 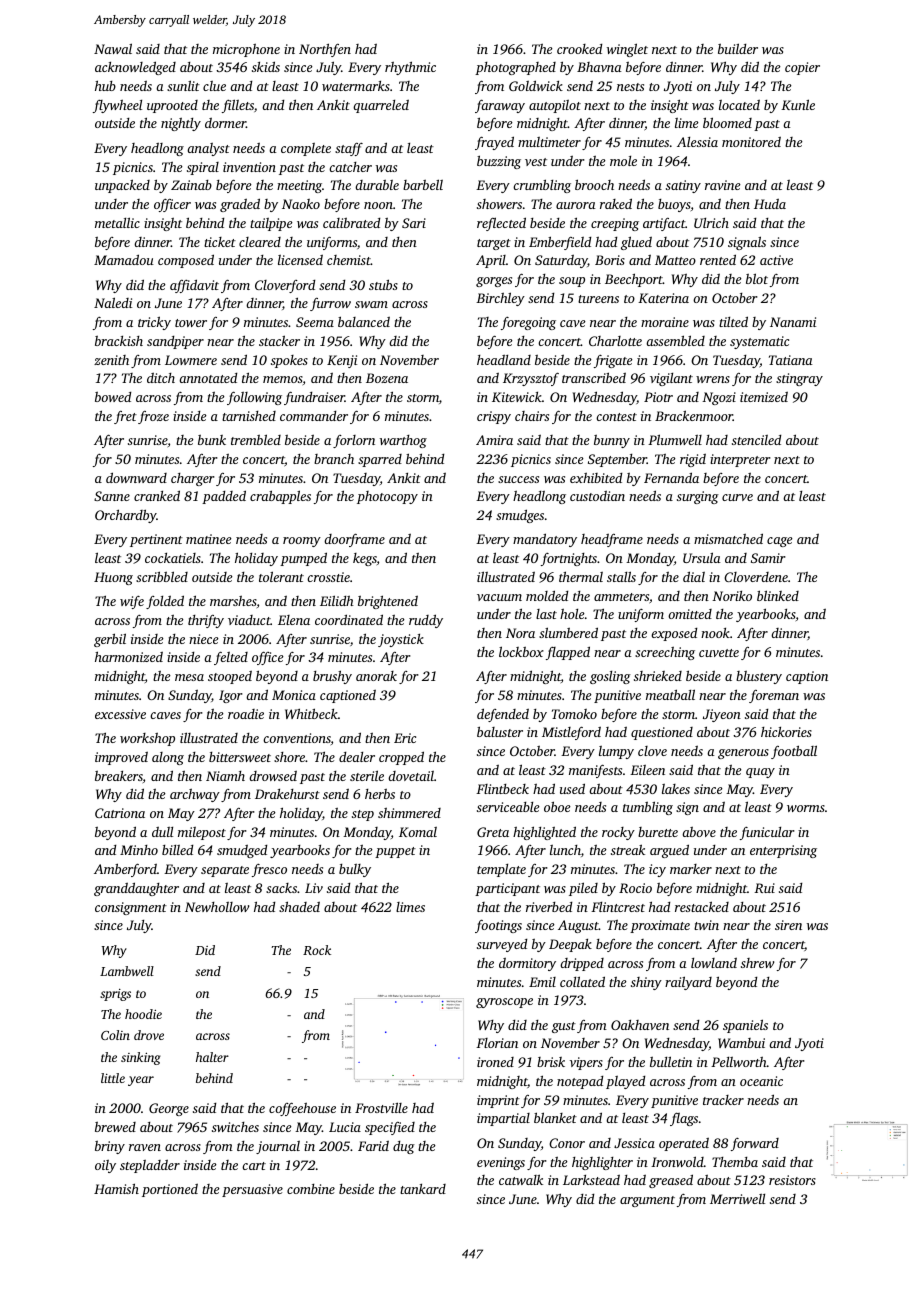 I want to click on shrew, so click(x=757, y=963).
